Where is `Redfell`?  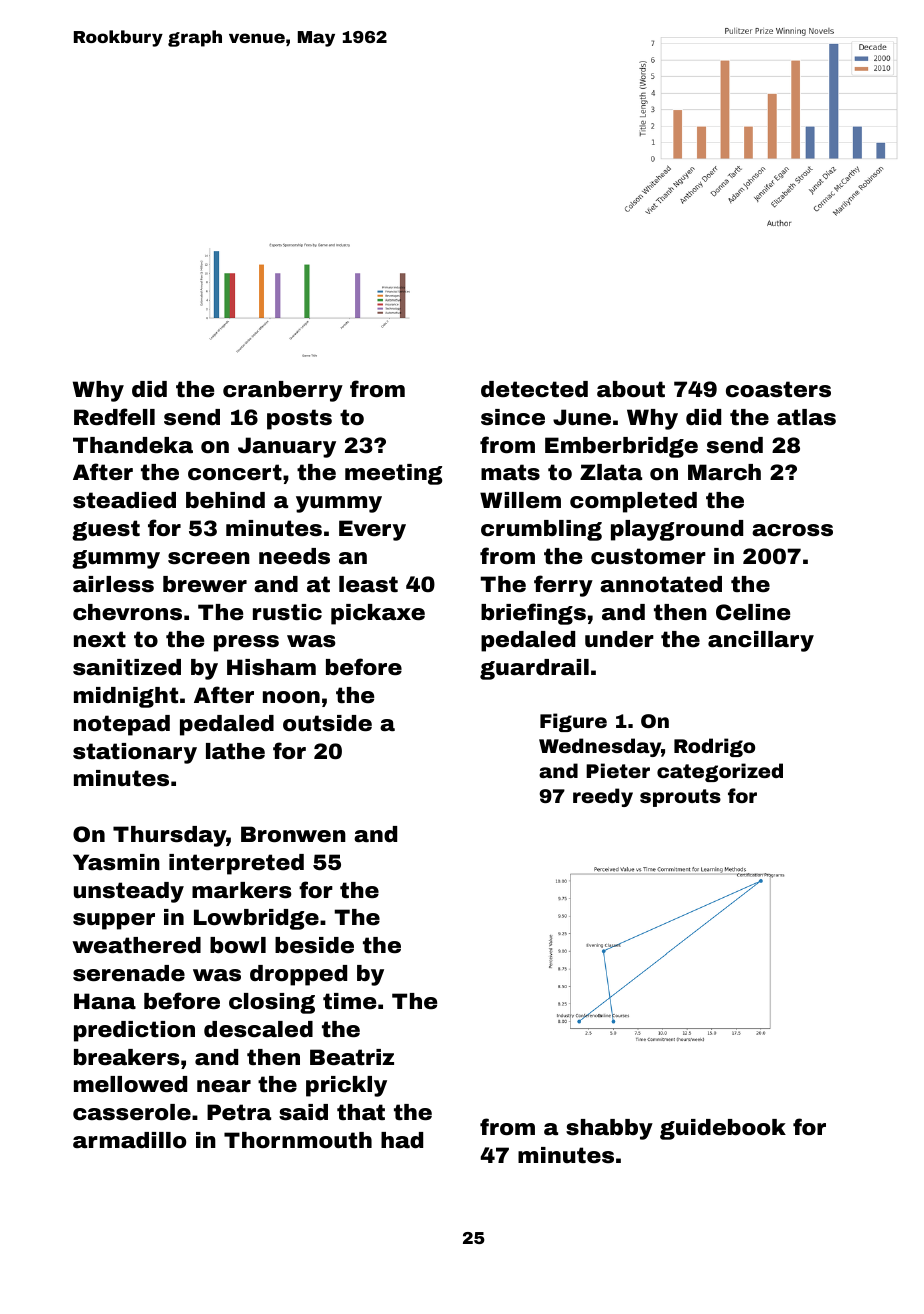
Redfell is located at coordinates (114, 416).
